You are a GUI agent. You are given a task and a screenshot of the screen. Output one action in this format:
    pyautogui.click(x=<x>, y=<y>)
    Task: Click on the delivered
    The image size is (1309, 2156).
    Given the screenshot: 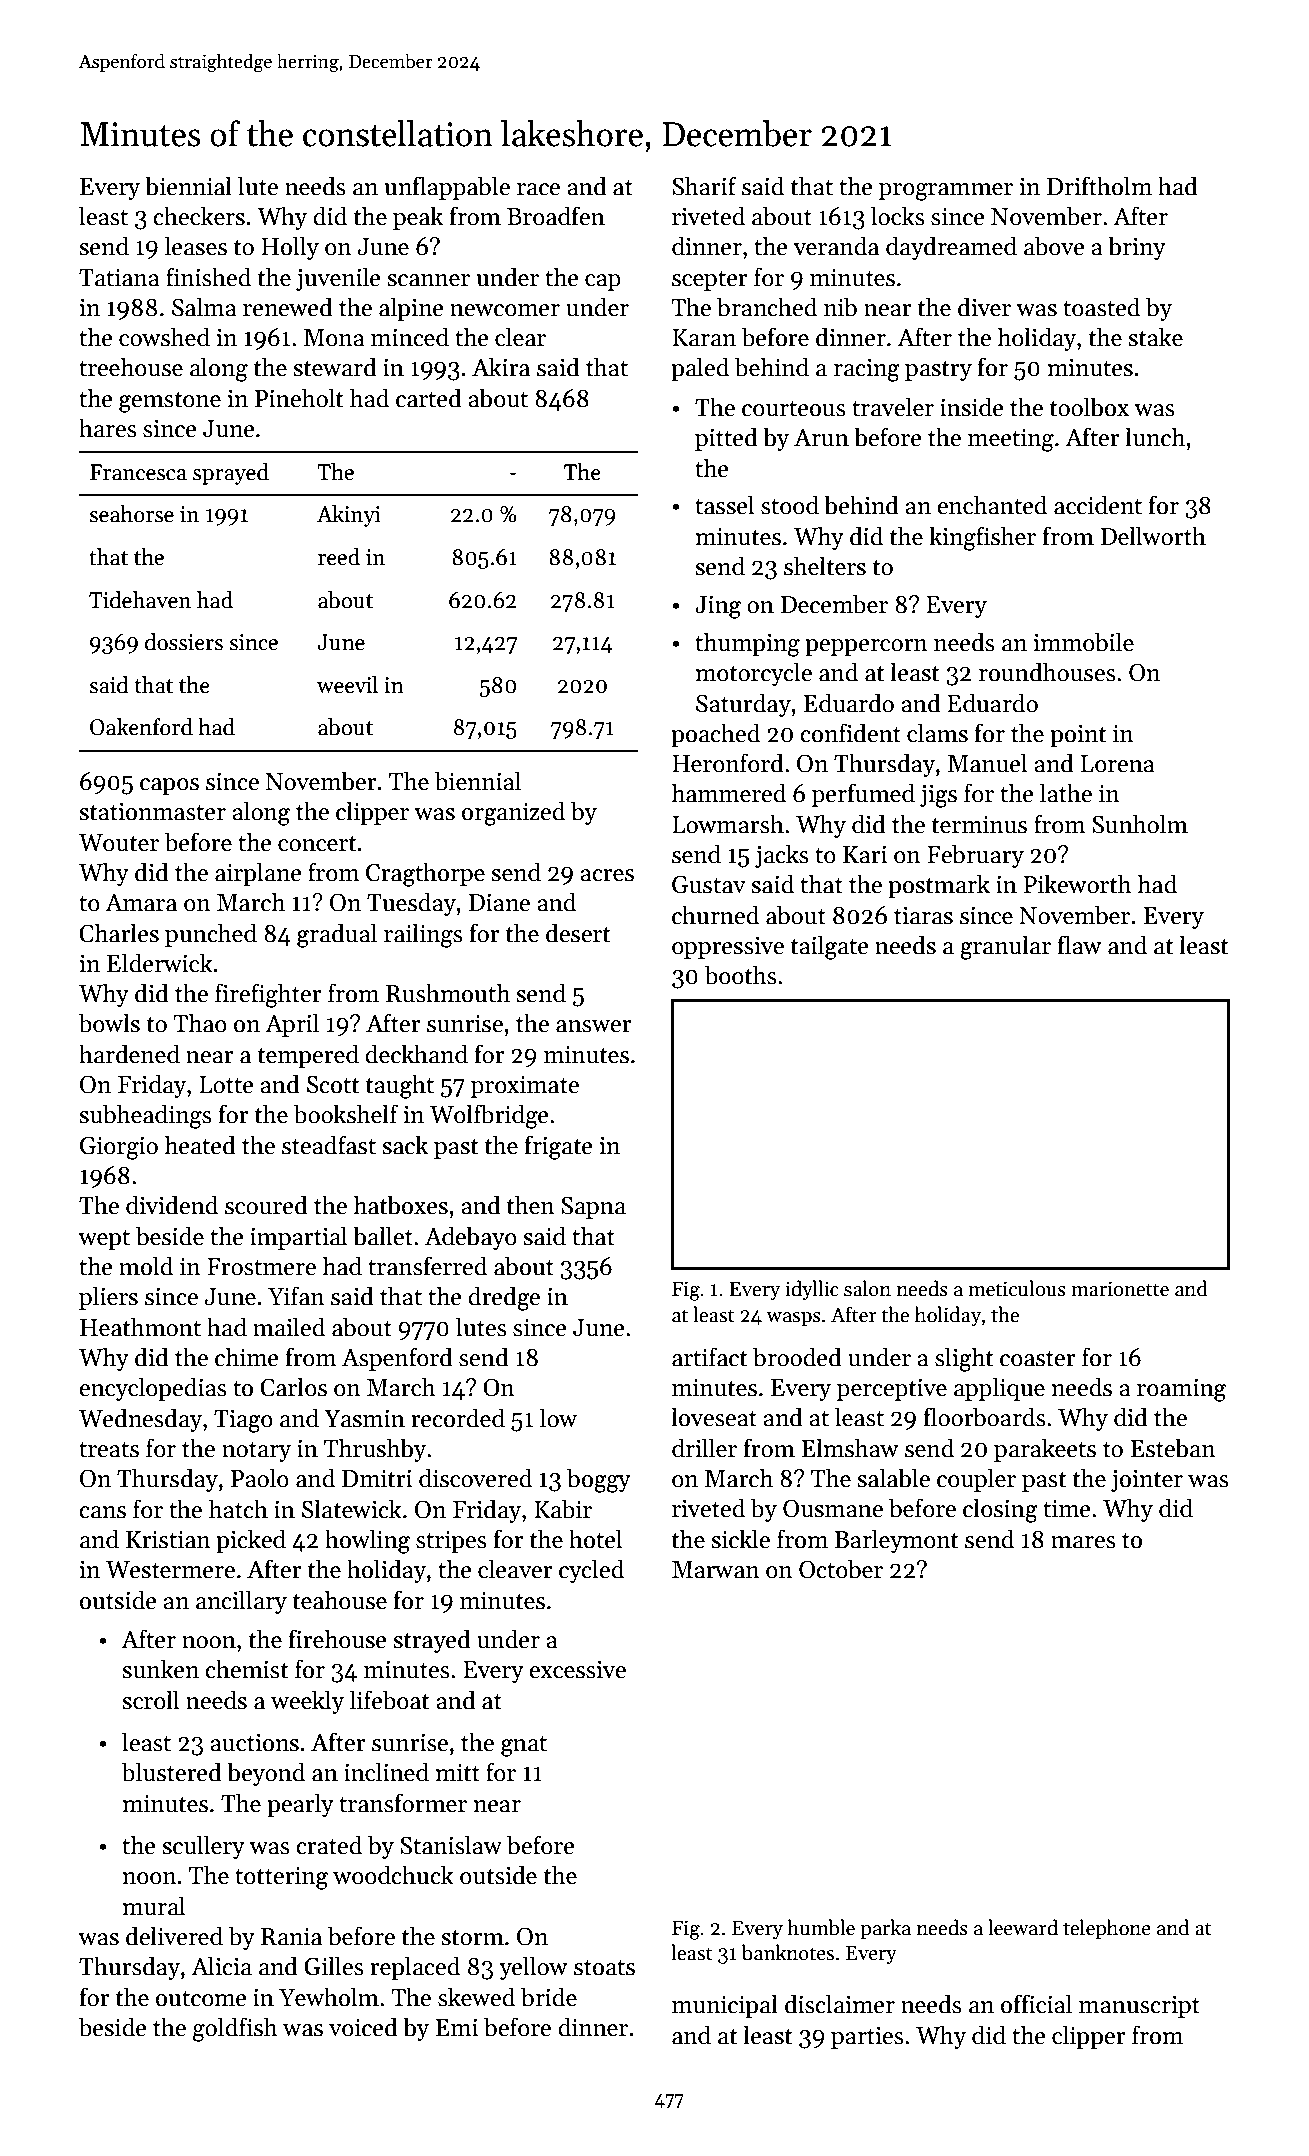 What is the action you would take?
    pyautogui.click(x=174, y=1936)
